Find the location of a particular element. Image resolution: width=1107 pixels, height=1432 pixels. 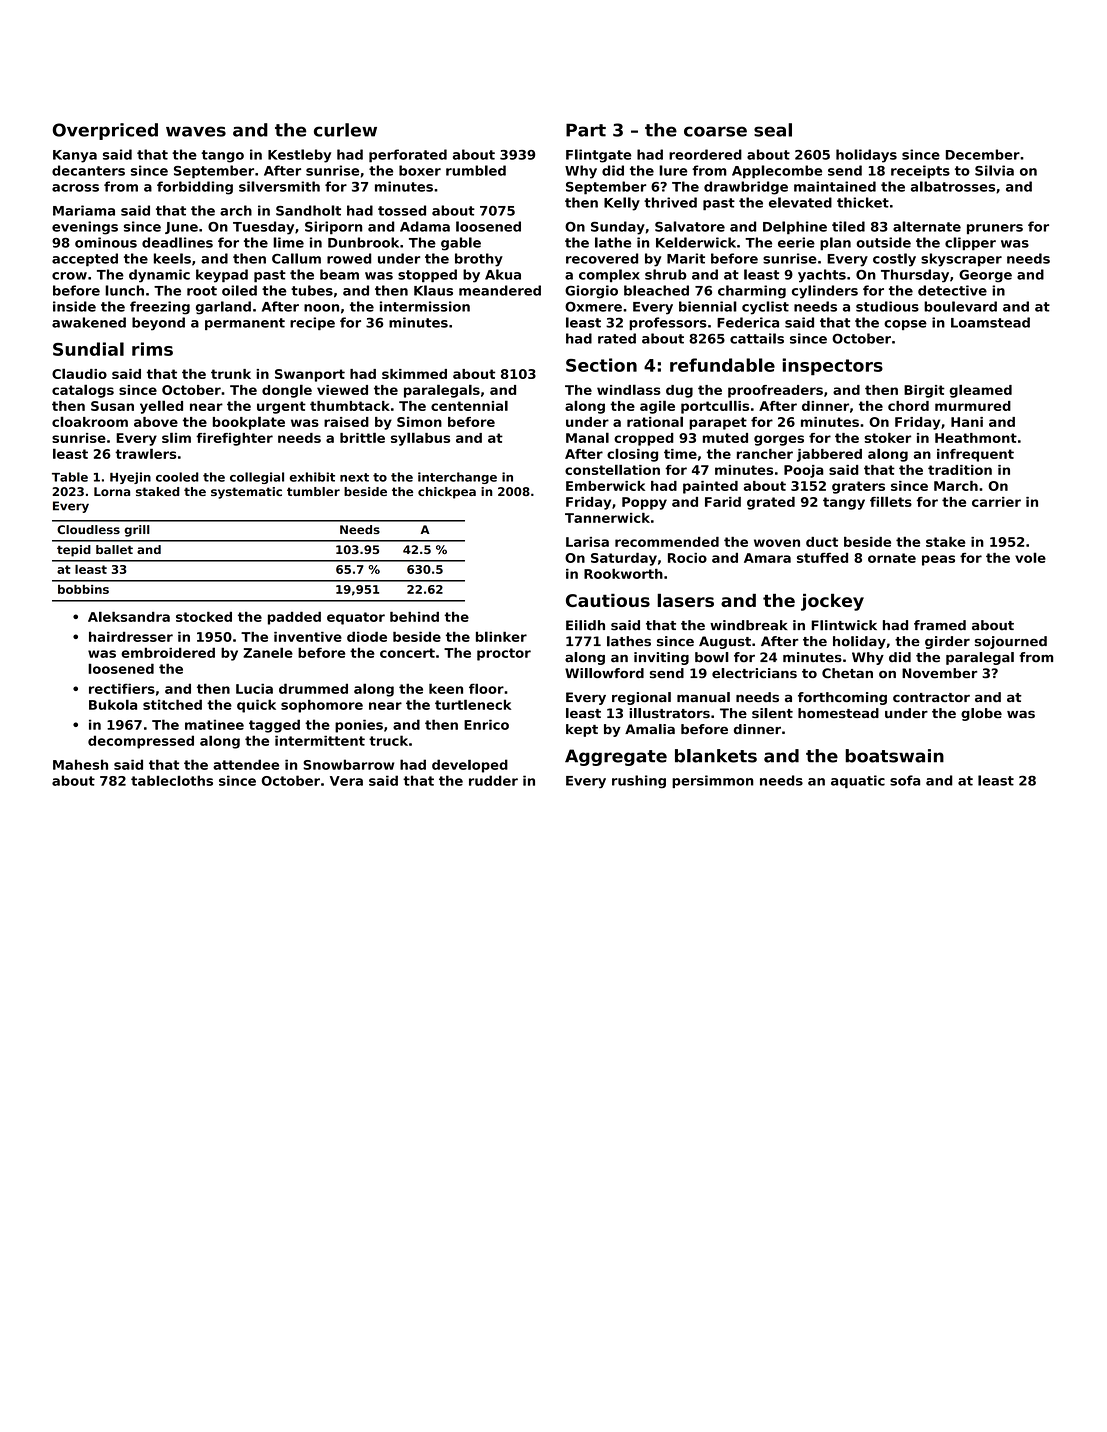

proofreaders is located at coordinates (775, 391).
